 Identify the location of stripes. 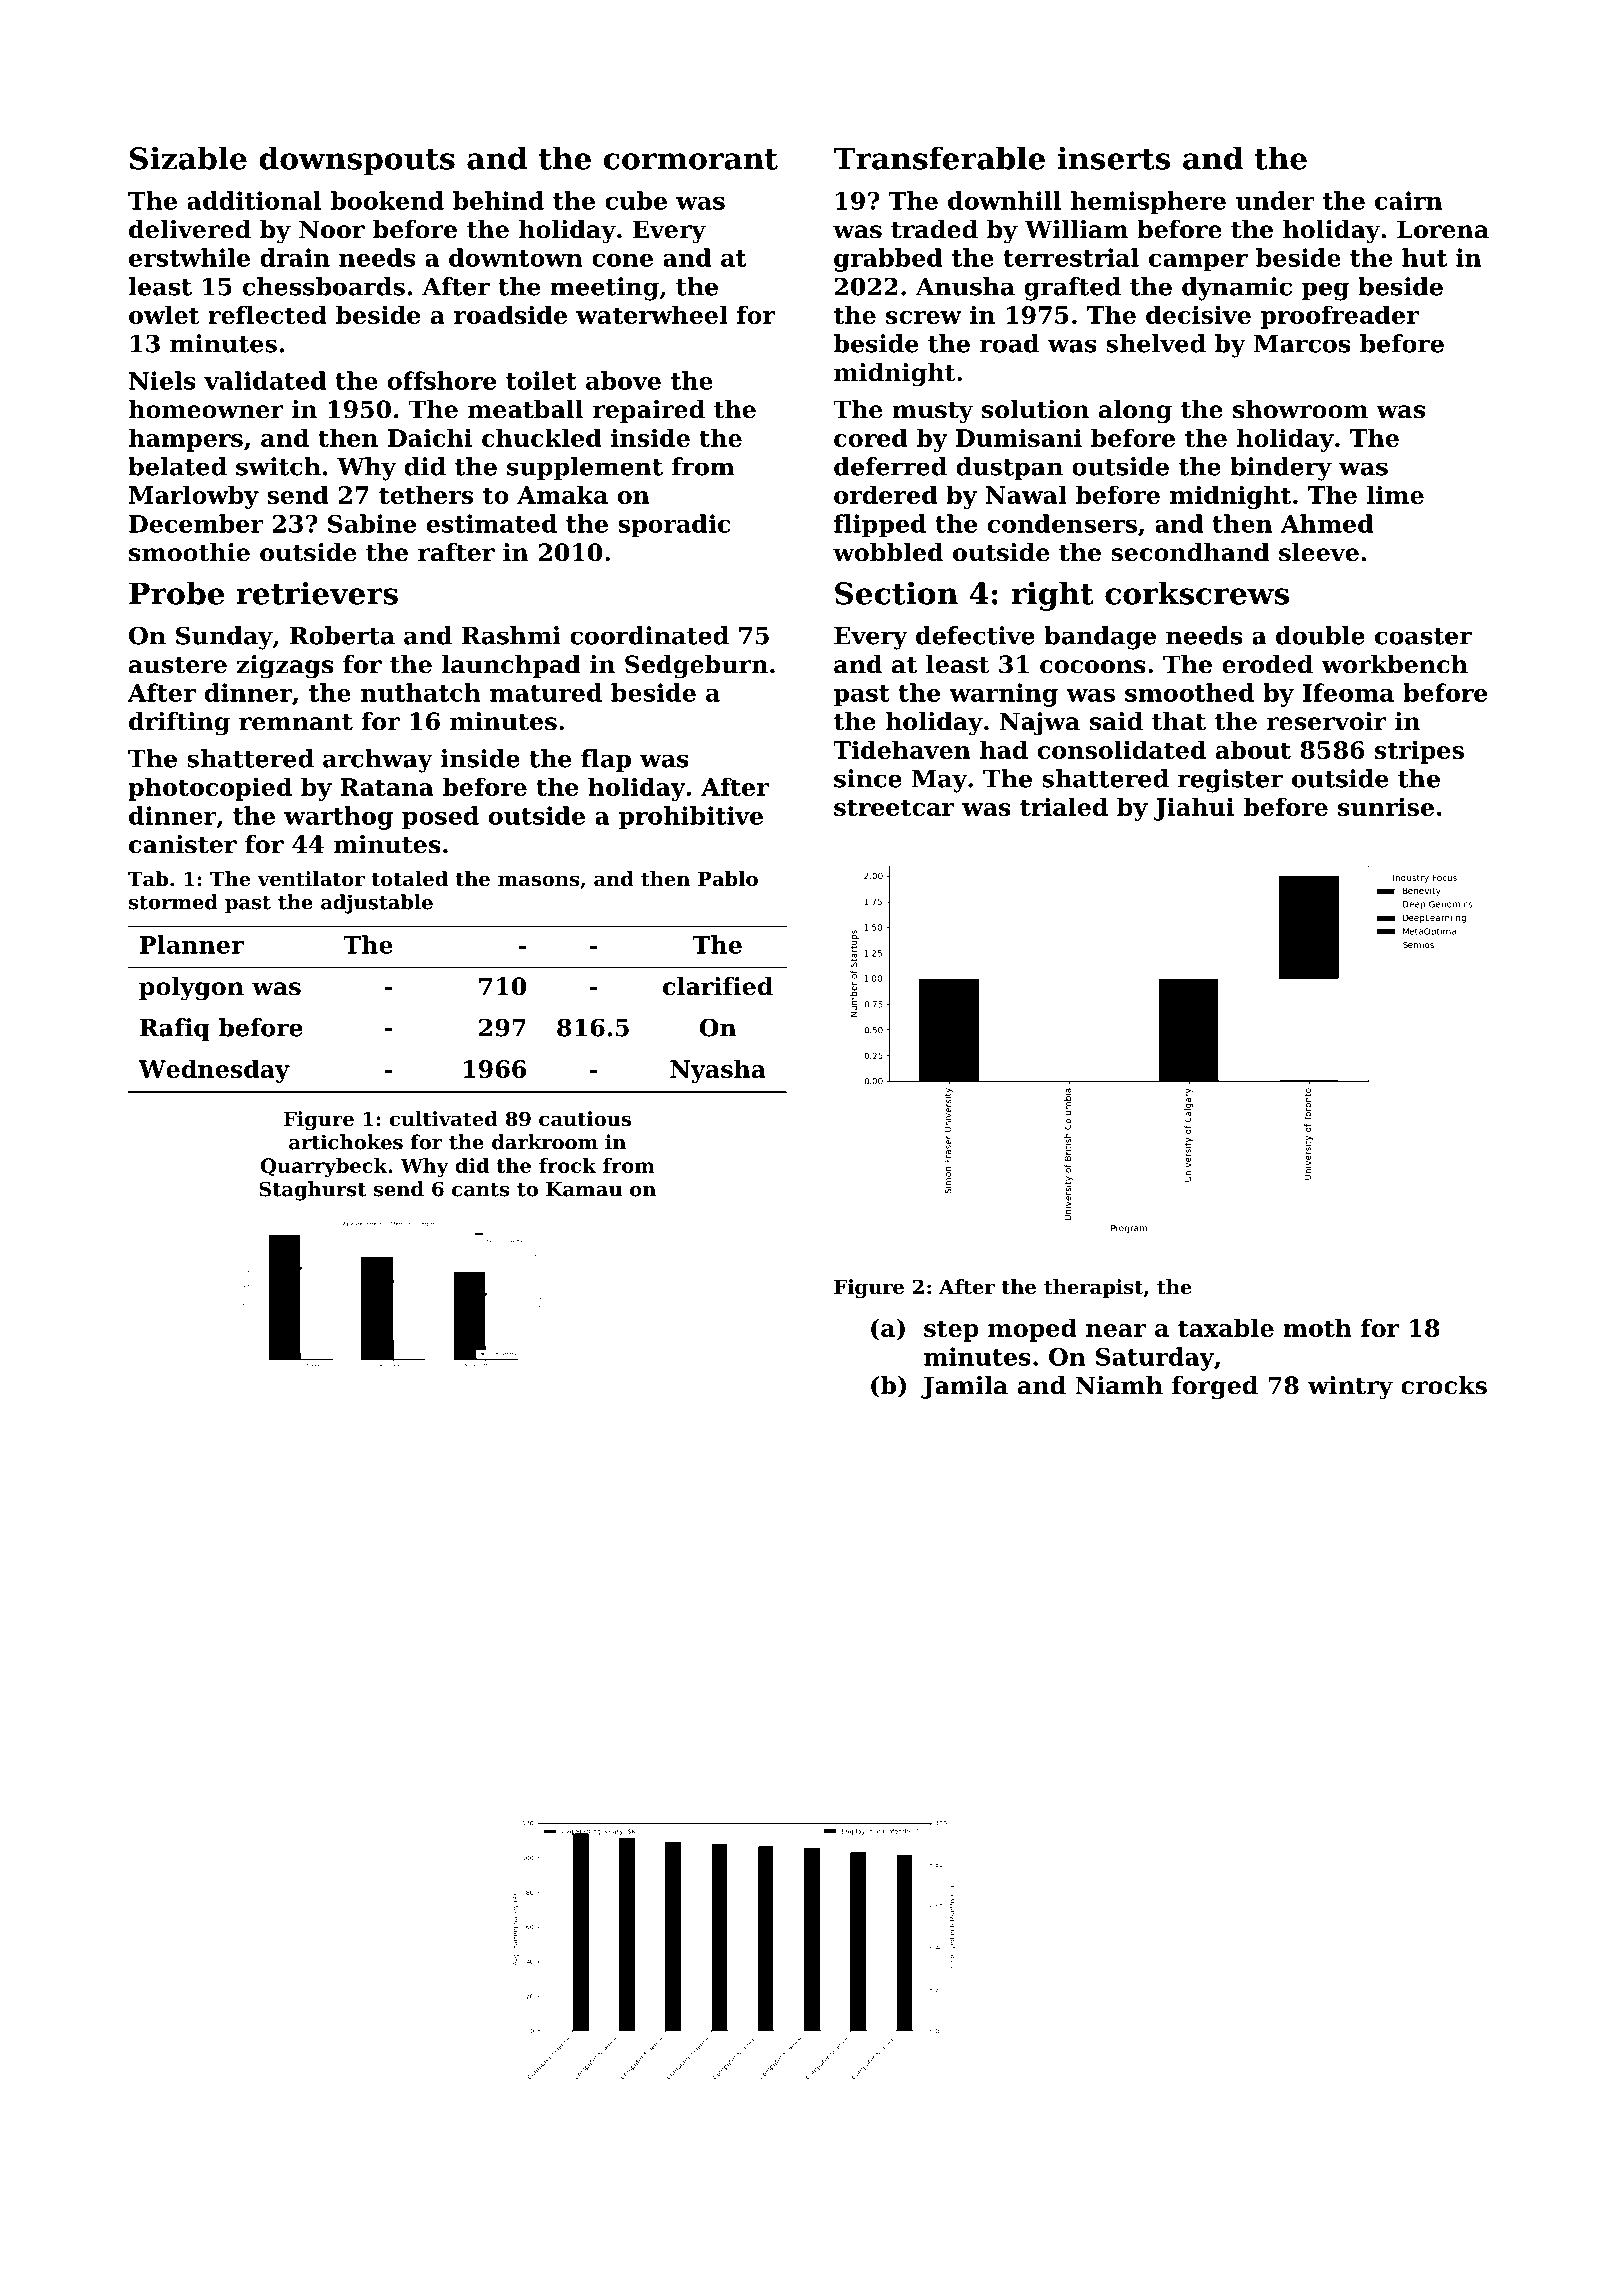
(1419, 752).
